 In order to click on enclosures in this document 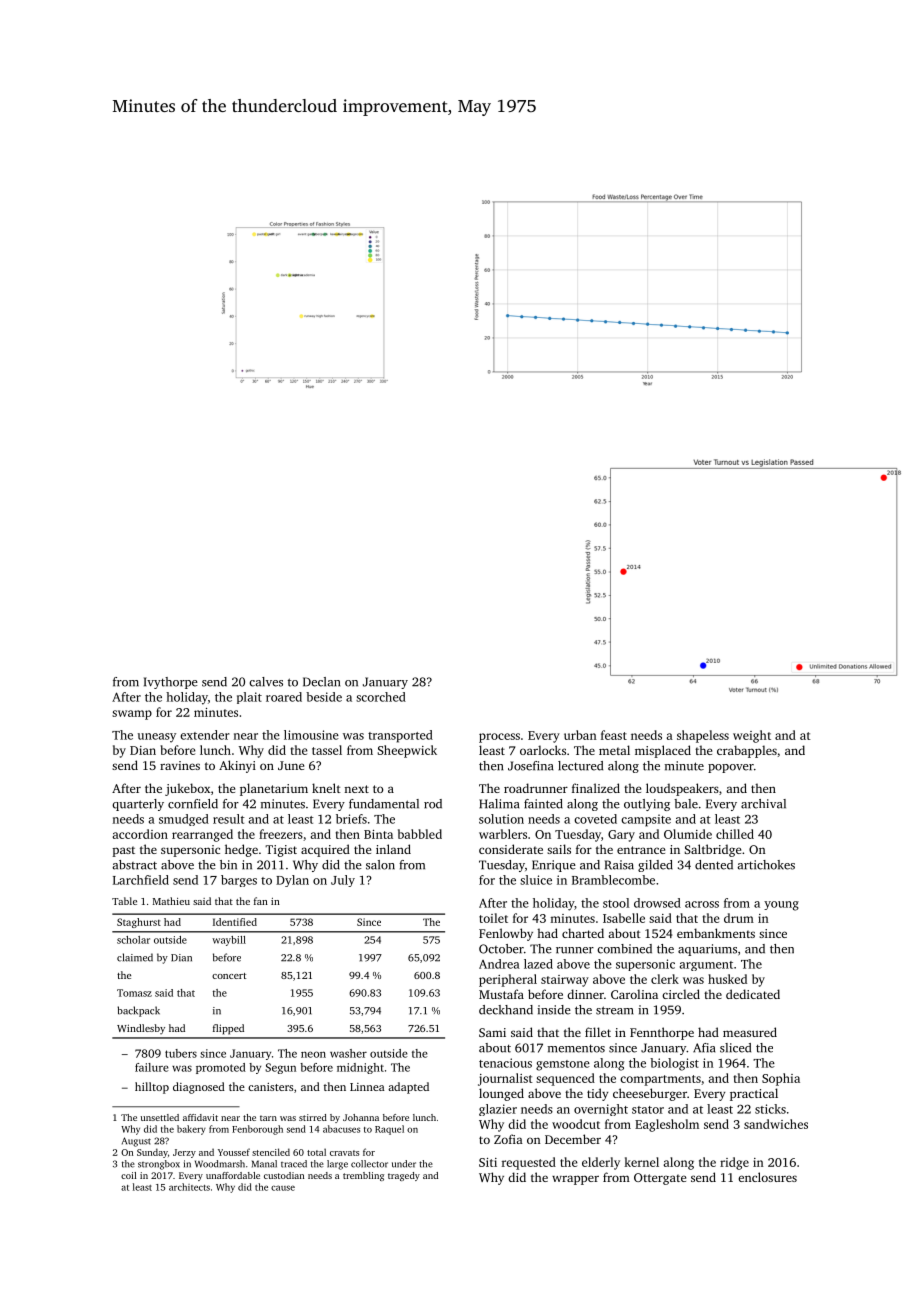, I will do `click(767, 1177)`.
